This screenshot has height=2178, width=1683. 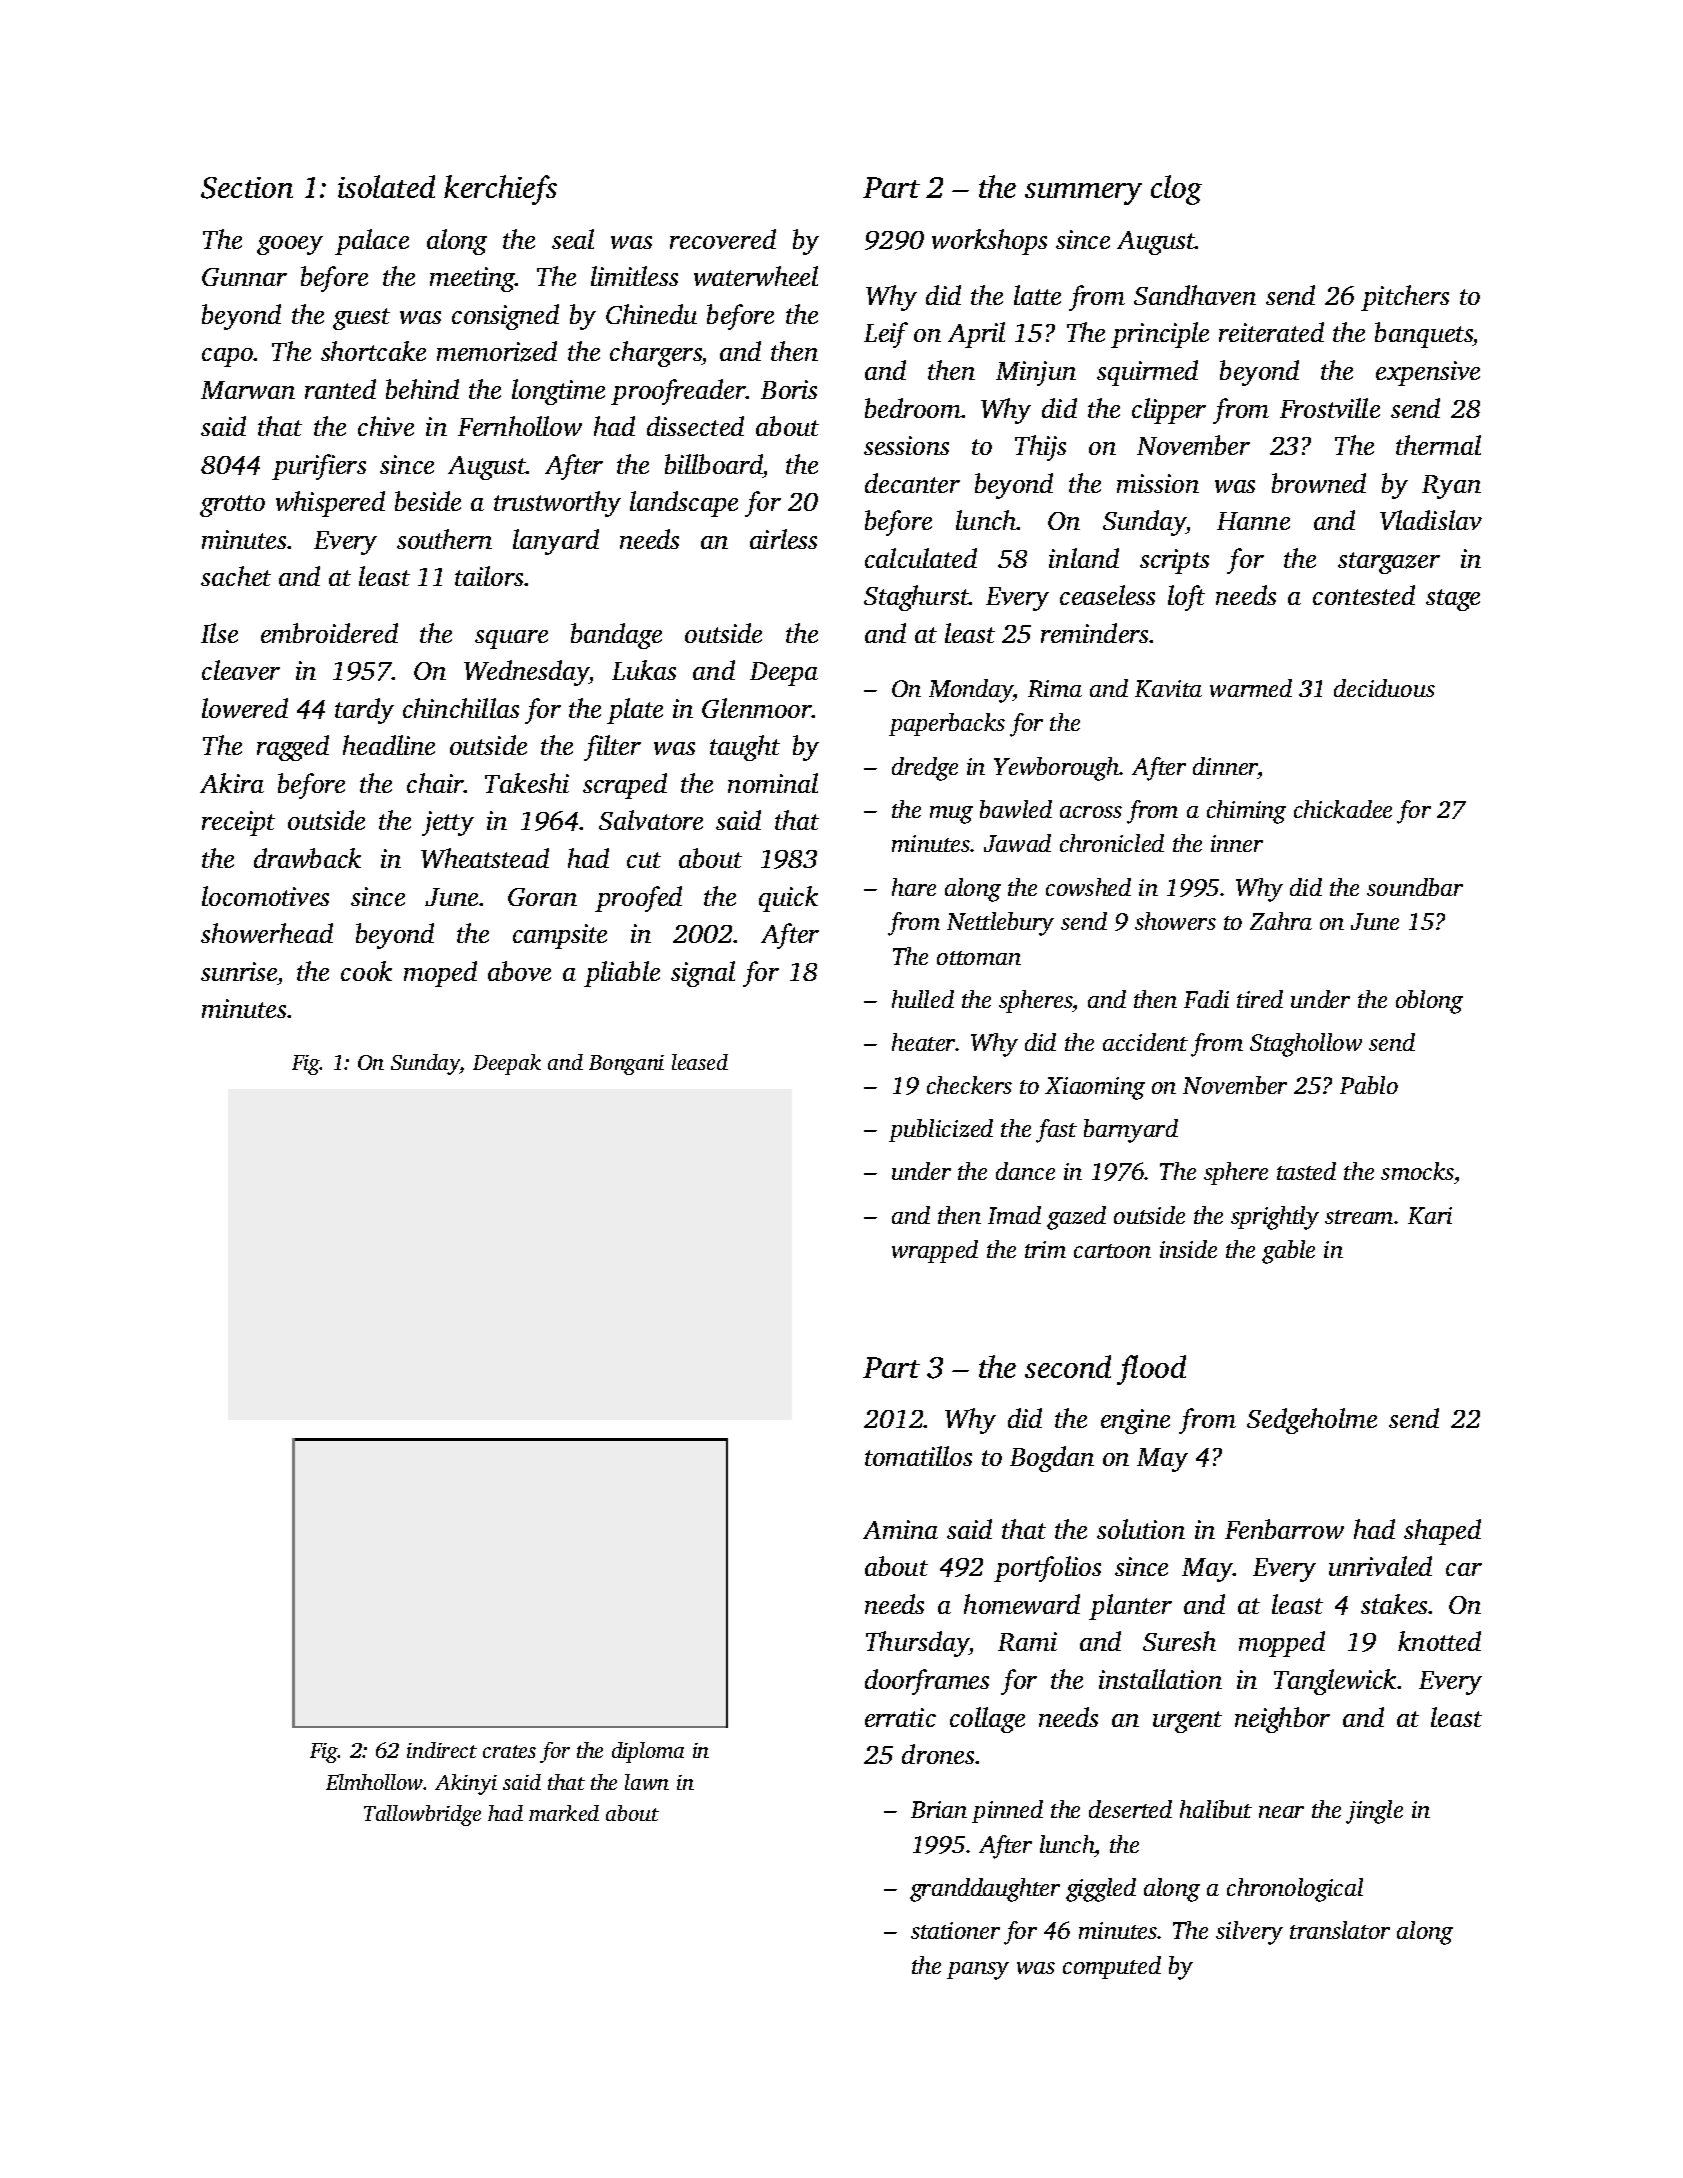 I want to click on Tallowbridge, so click(x=422, y=1815).
